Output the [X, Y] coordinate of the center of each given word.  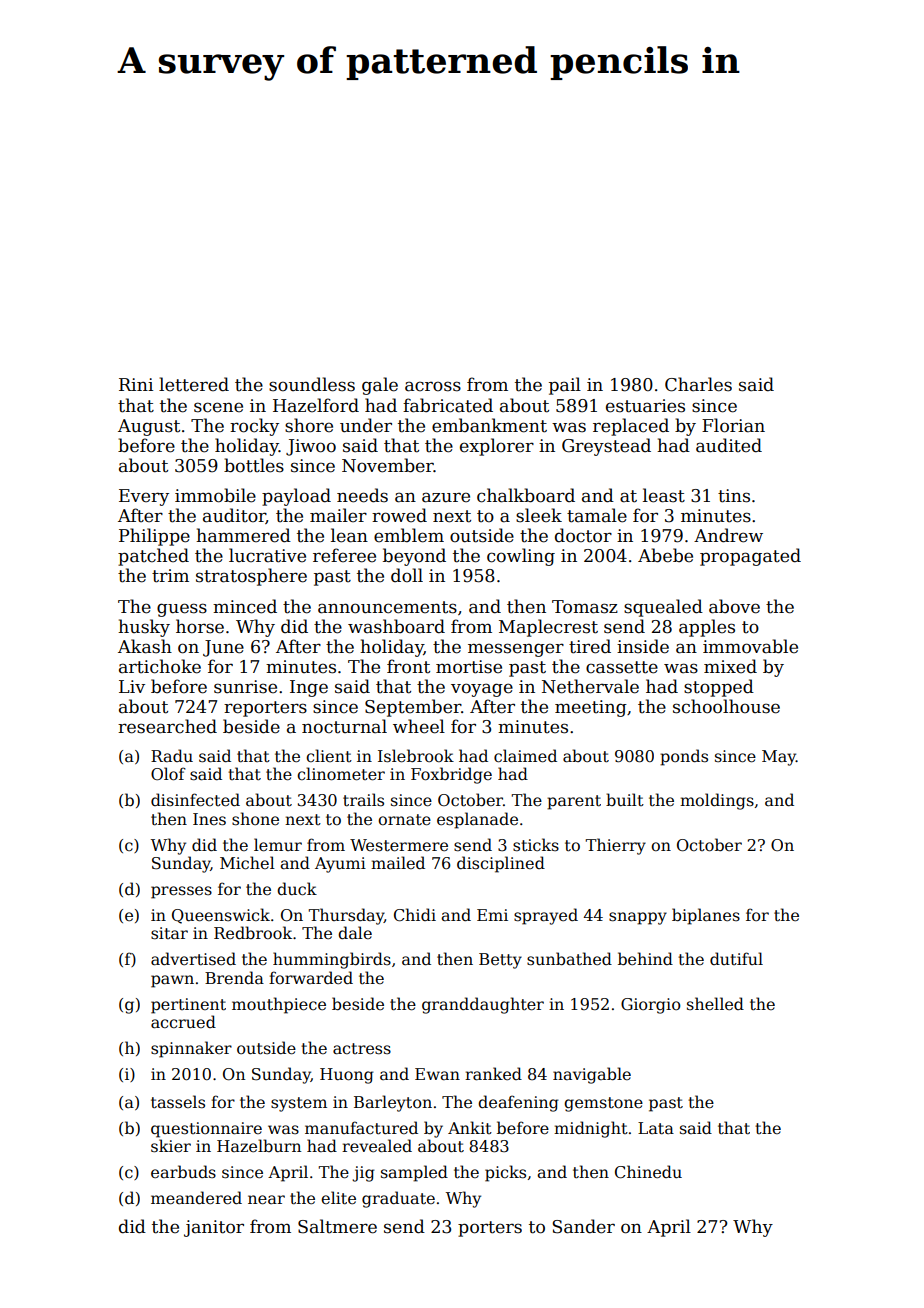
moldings [717, 801]
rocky [254, 427]
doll [407, 575]
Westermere [399, 845]
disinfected [195, 800]
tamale [597, 515]
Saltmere [337, 1226]
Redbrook [253, 933]
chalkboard [526, 495]
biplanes [706, 916]
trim [170, 576]
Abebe [665, 555]
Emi [492, 915]
